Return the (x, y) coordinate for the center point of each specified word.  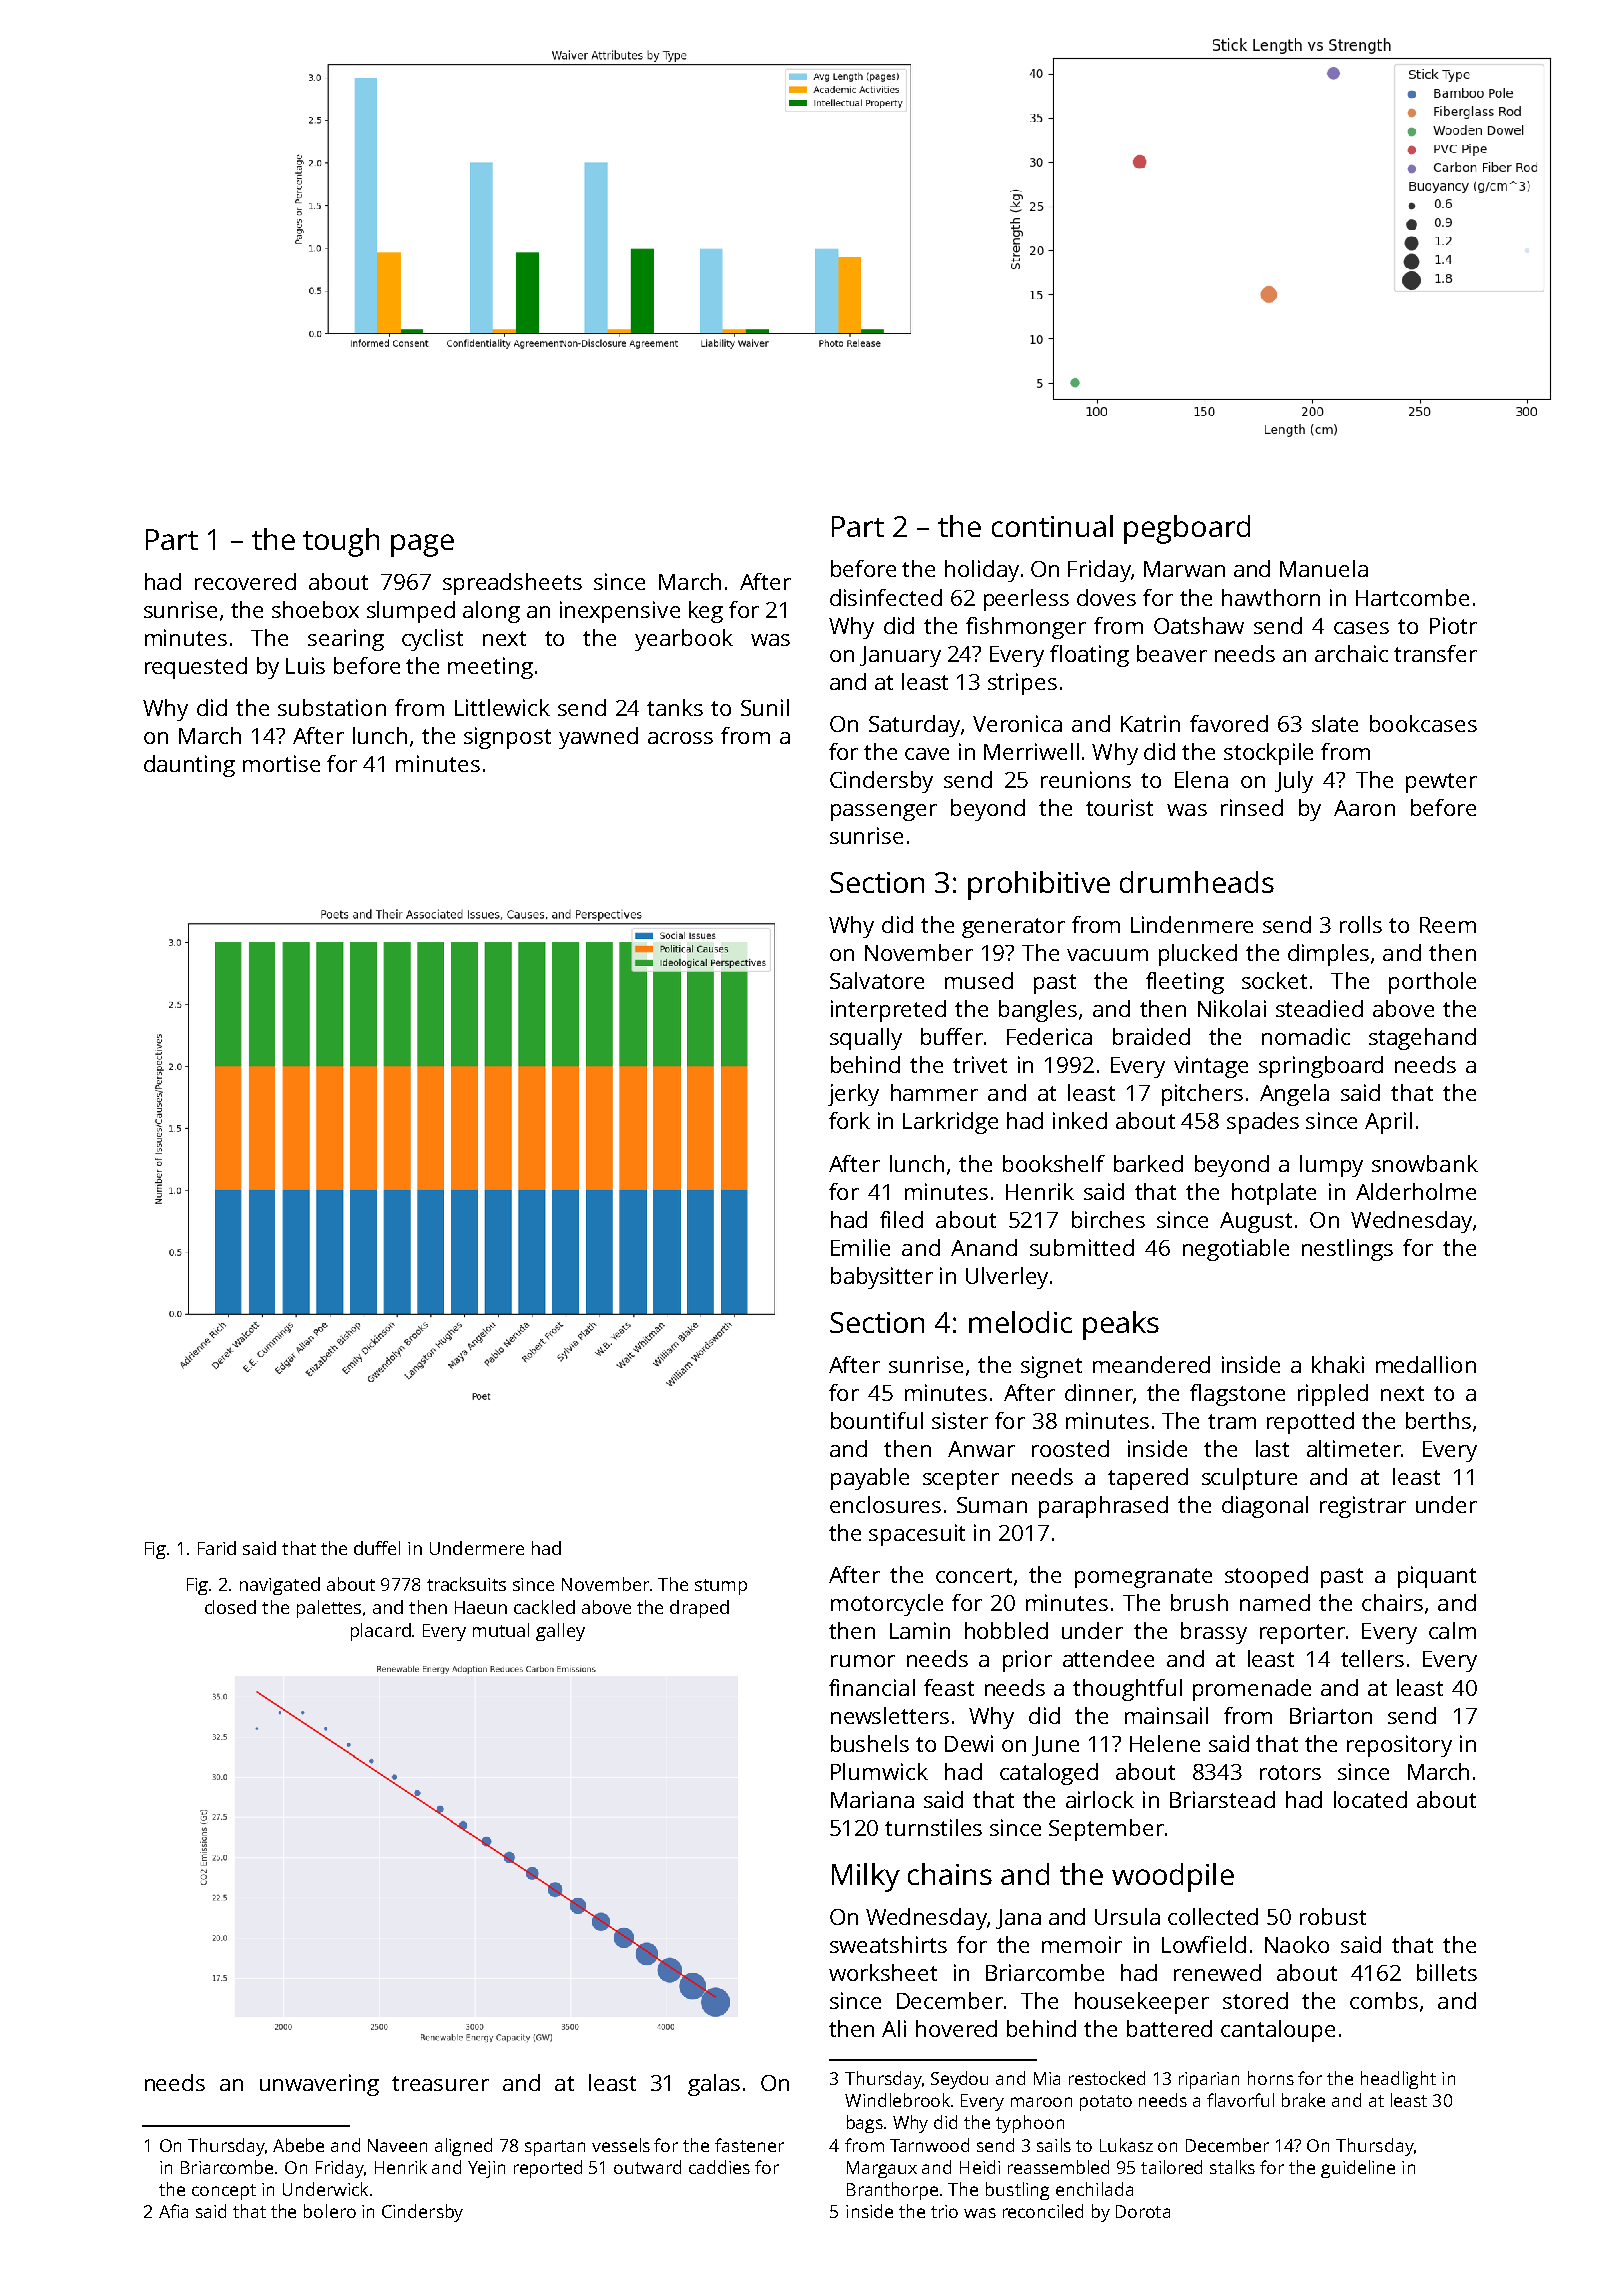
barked (1148, 1163)
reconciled (1043, 2211)
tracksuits (466, 1584)
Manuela (1324, 568)
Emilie (860, 1247)
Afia (173, 2211)
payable (870, 1479)
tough (341, 542)
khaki (1338, 1364)
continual (1052, 526)
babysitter (882, 1278)
